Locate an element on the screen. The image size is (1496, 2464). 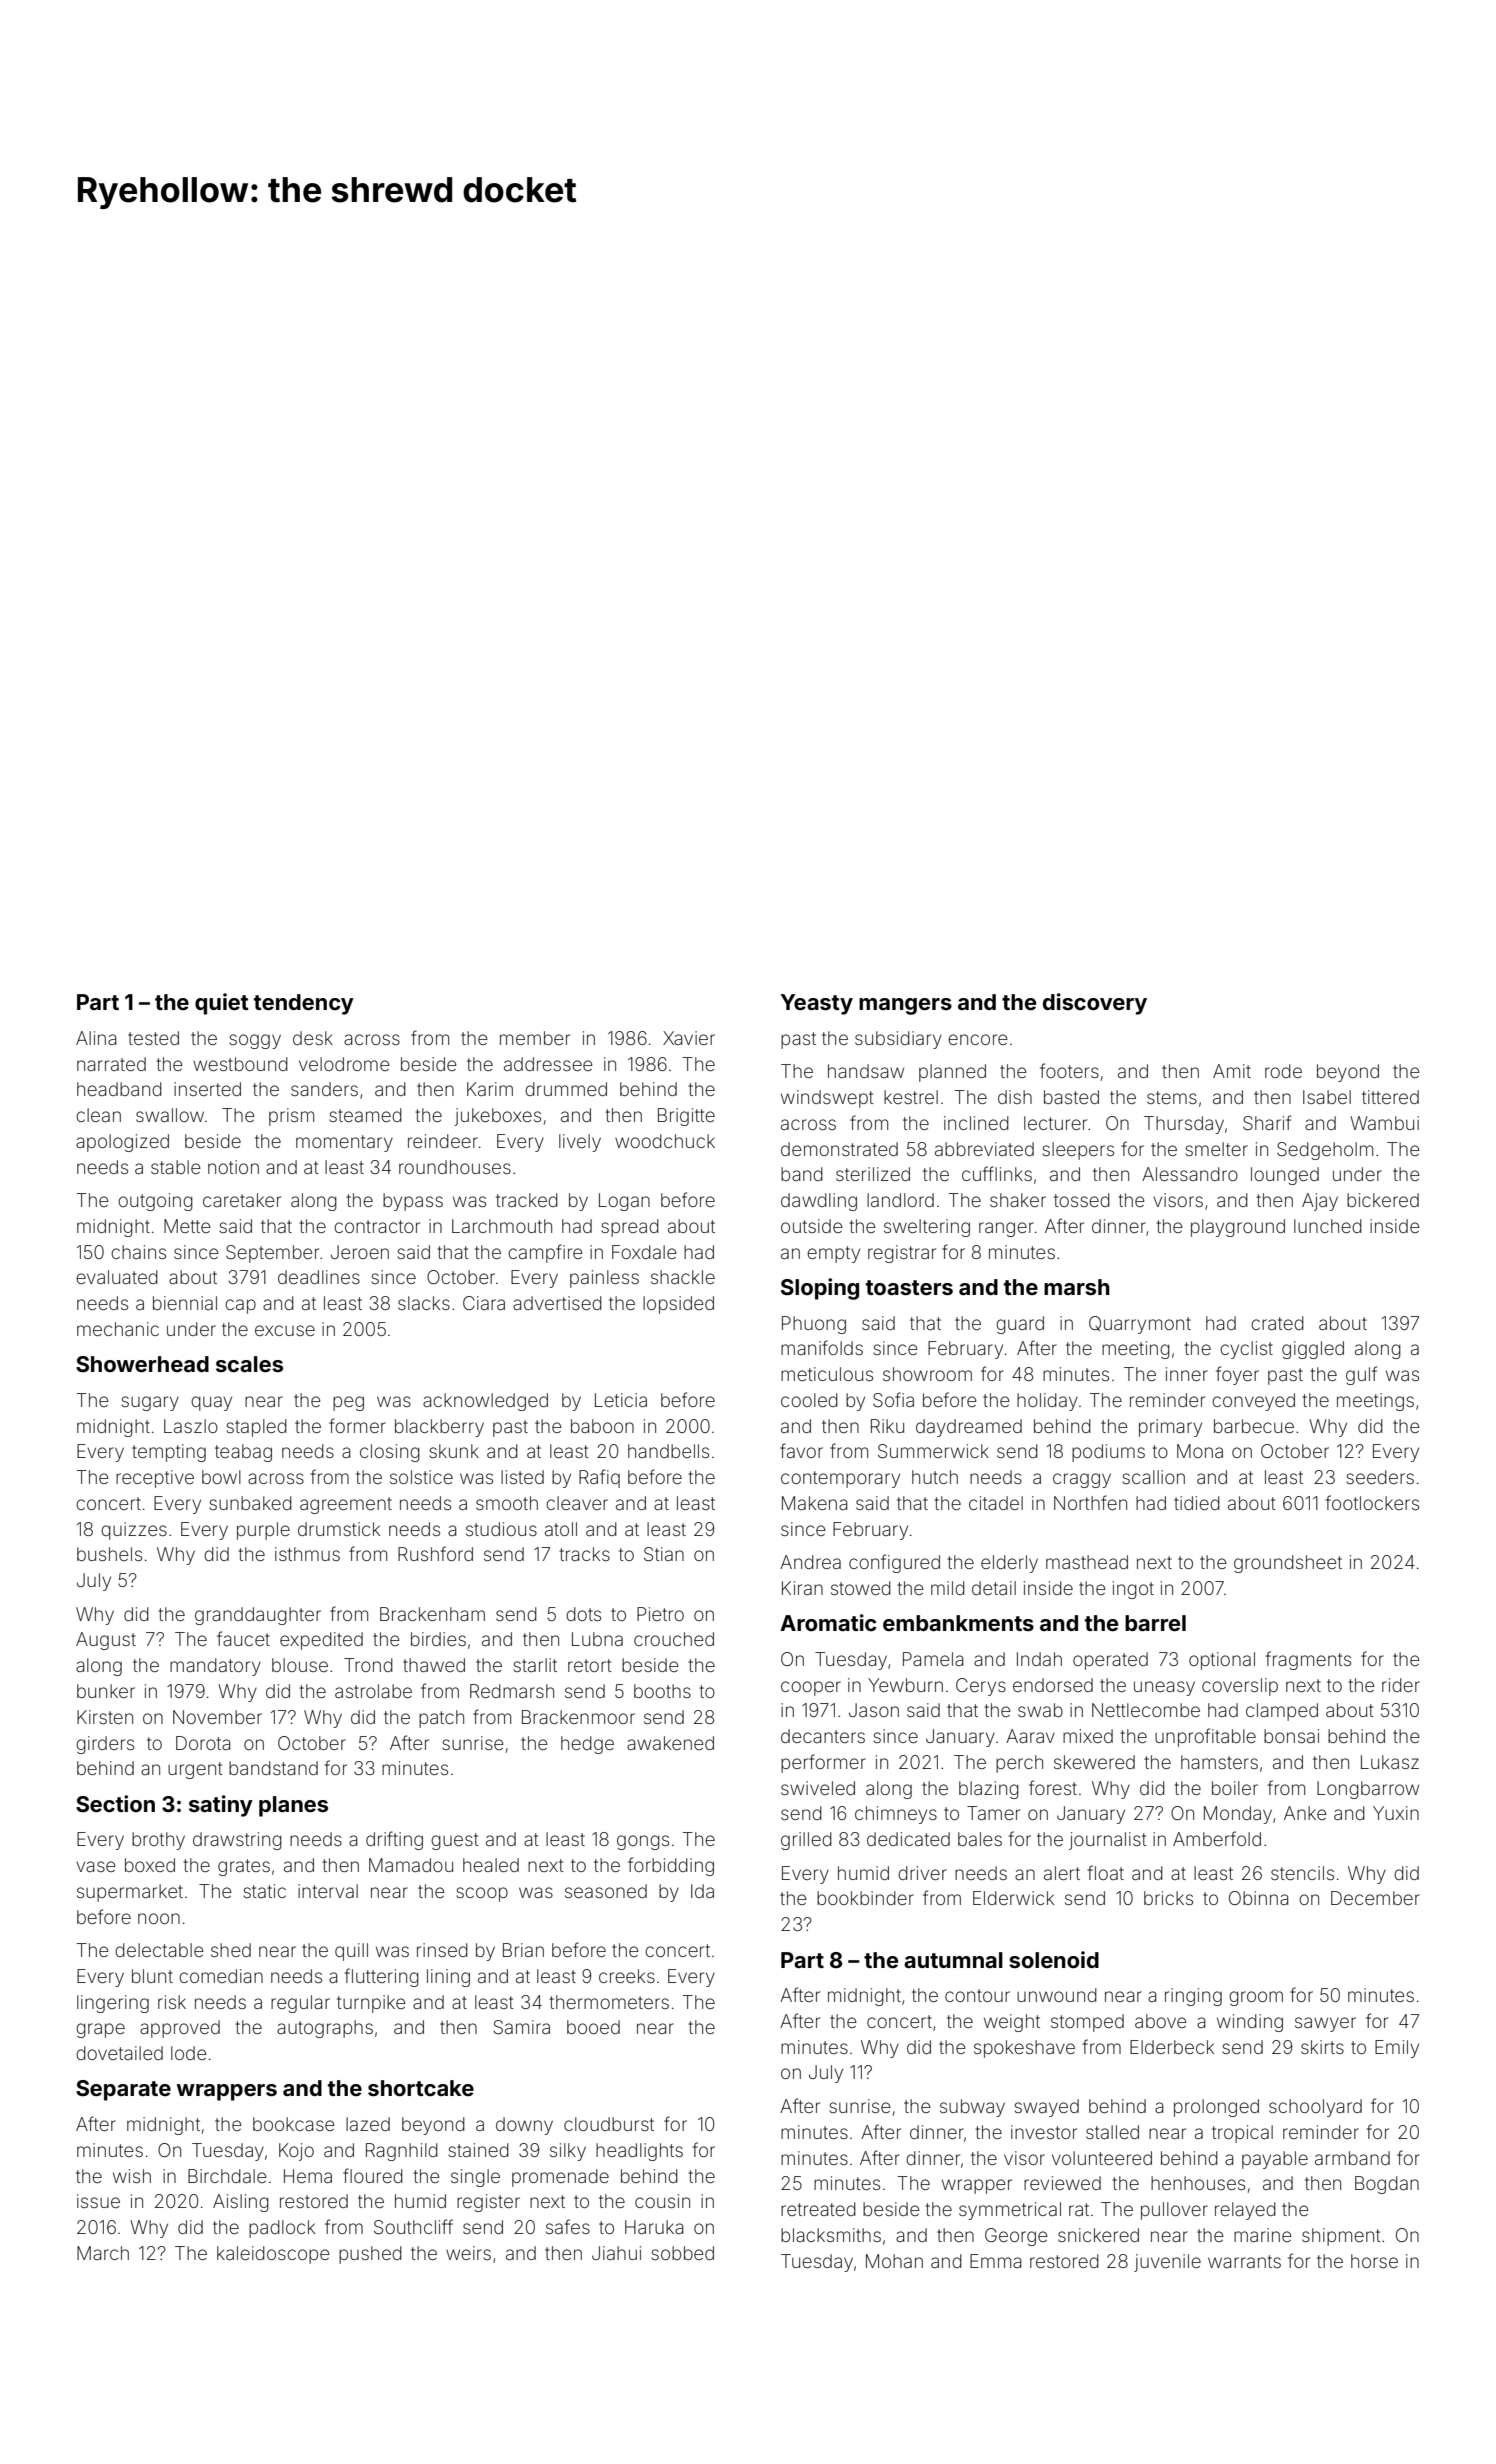
Jiahui is located at coordinates (616, 2253).
